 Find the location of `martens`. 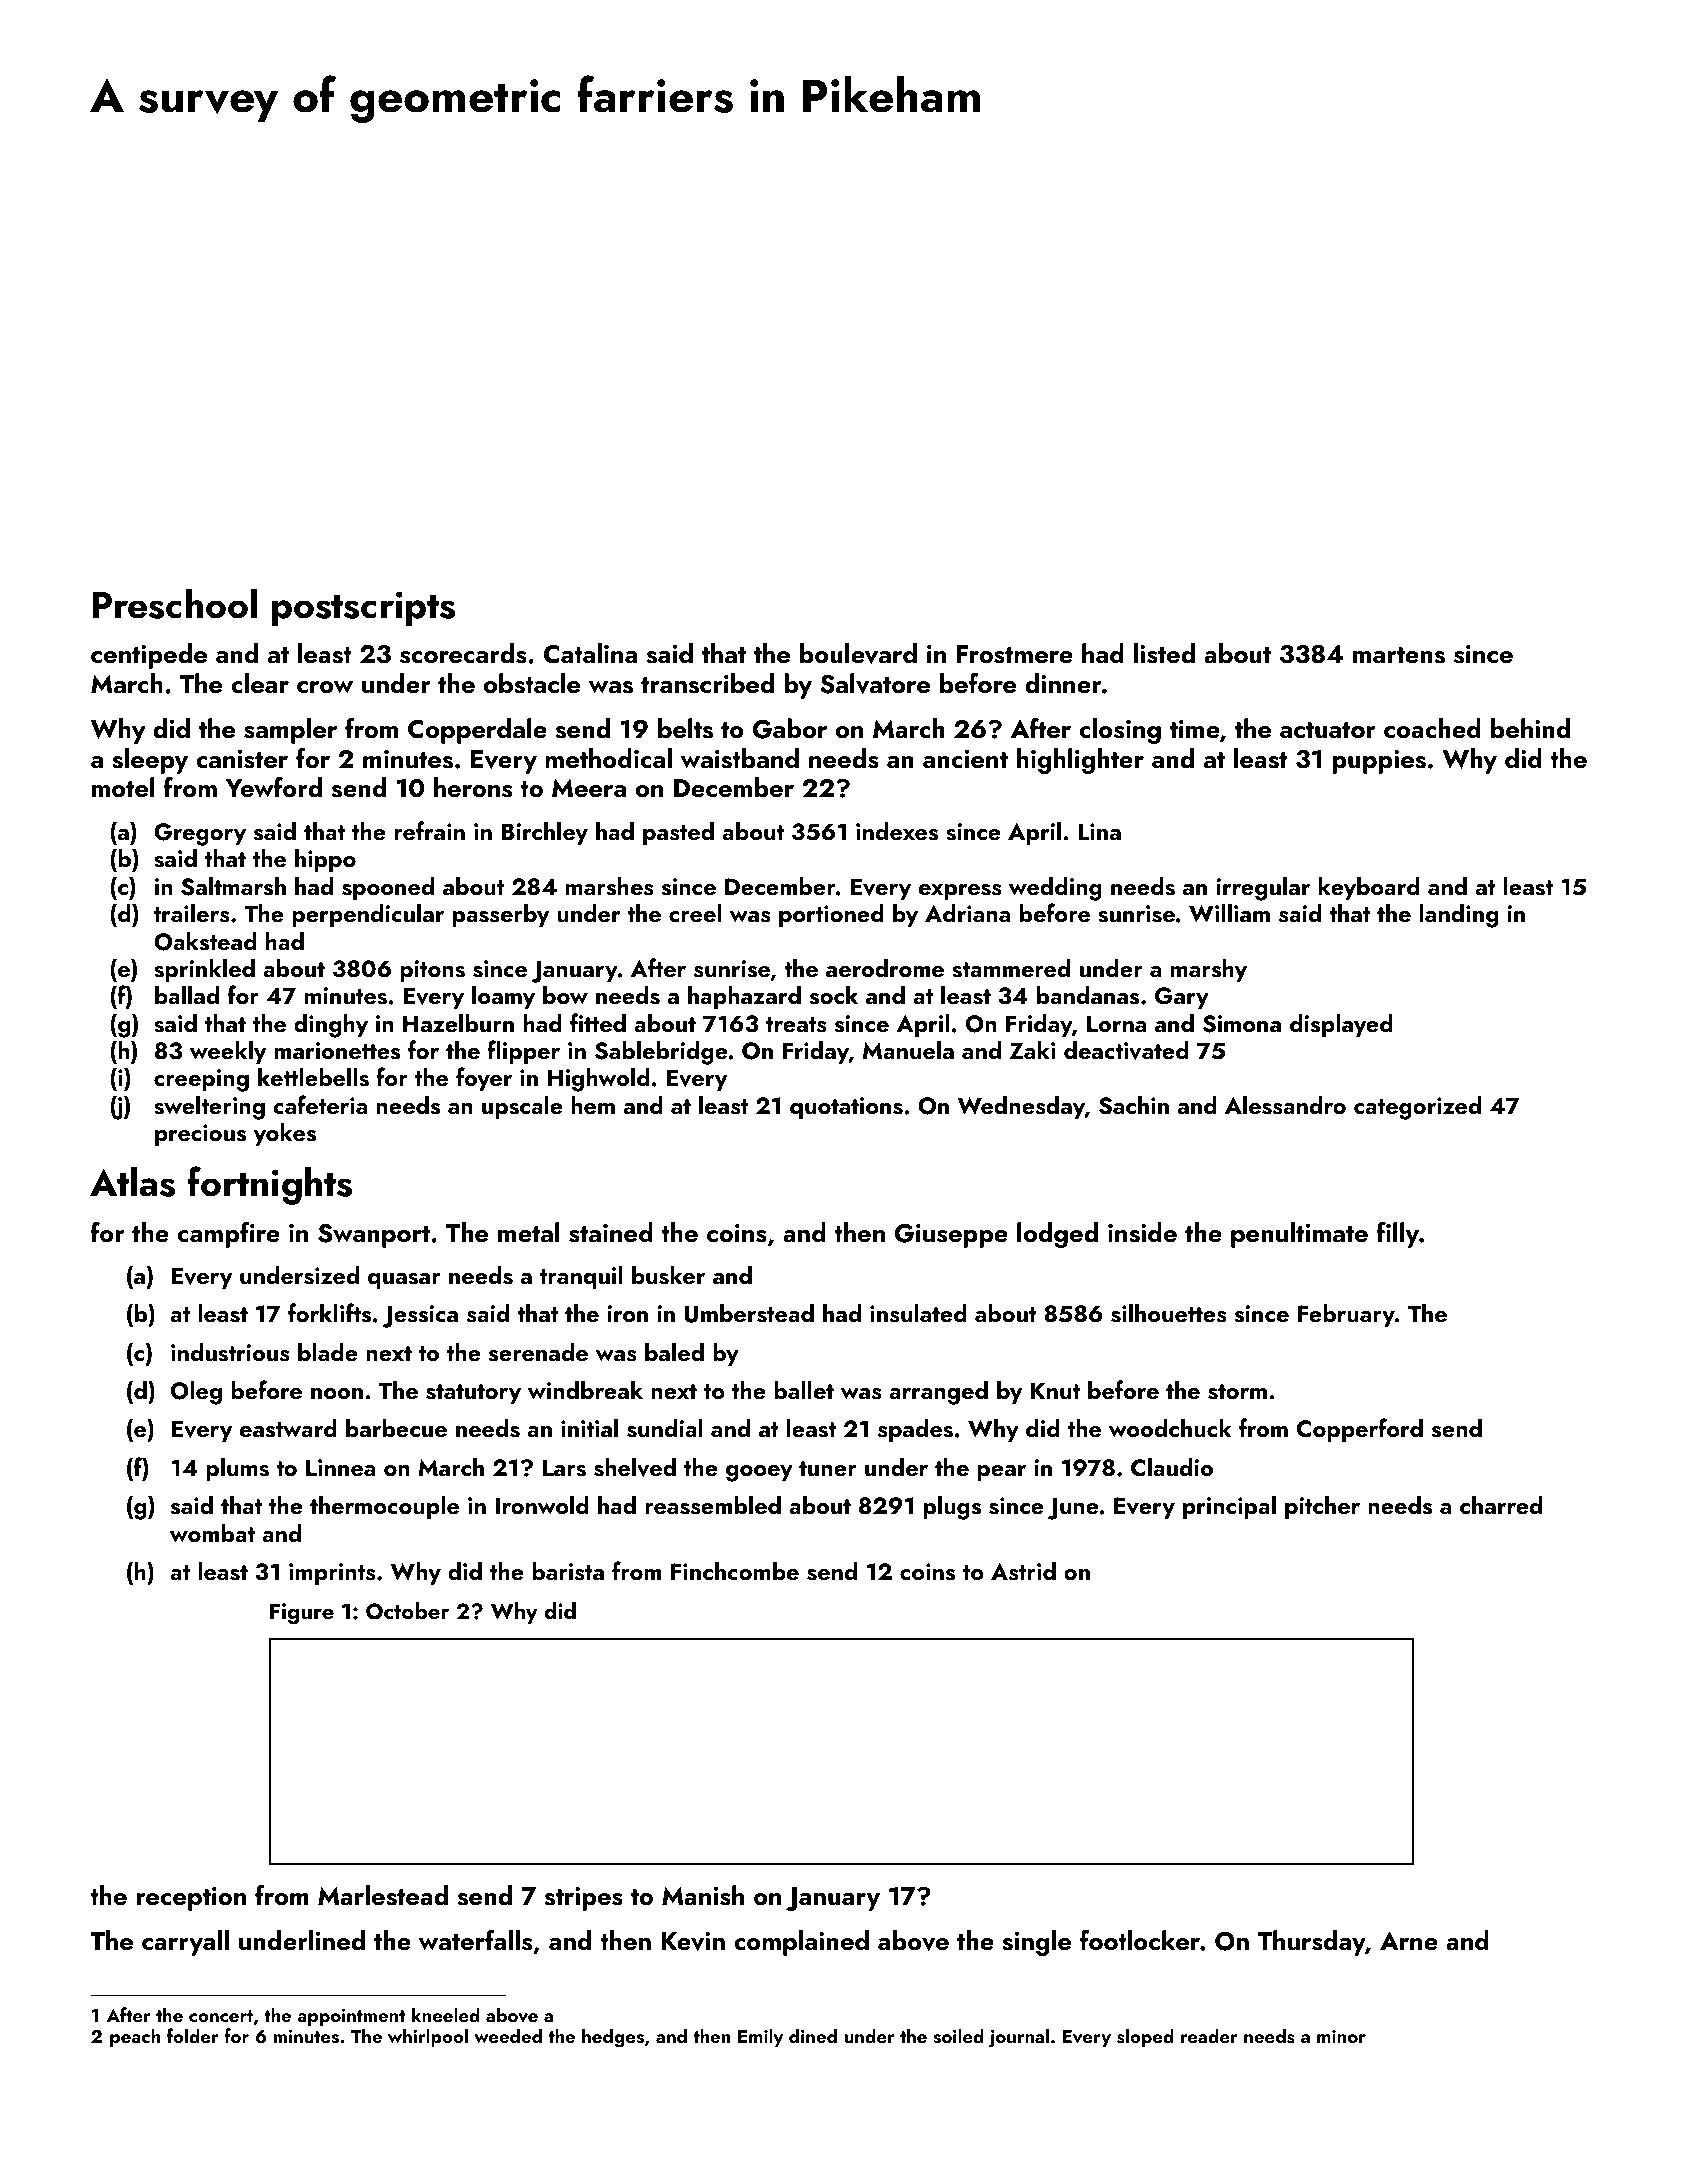

martens is located at coordinates (1399, 655).
